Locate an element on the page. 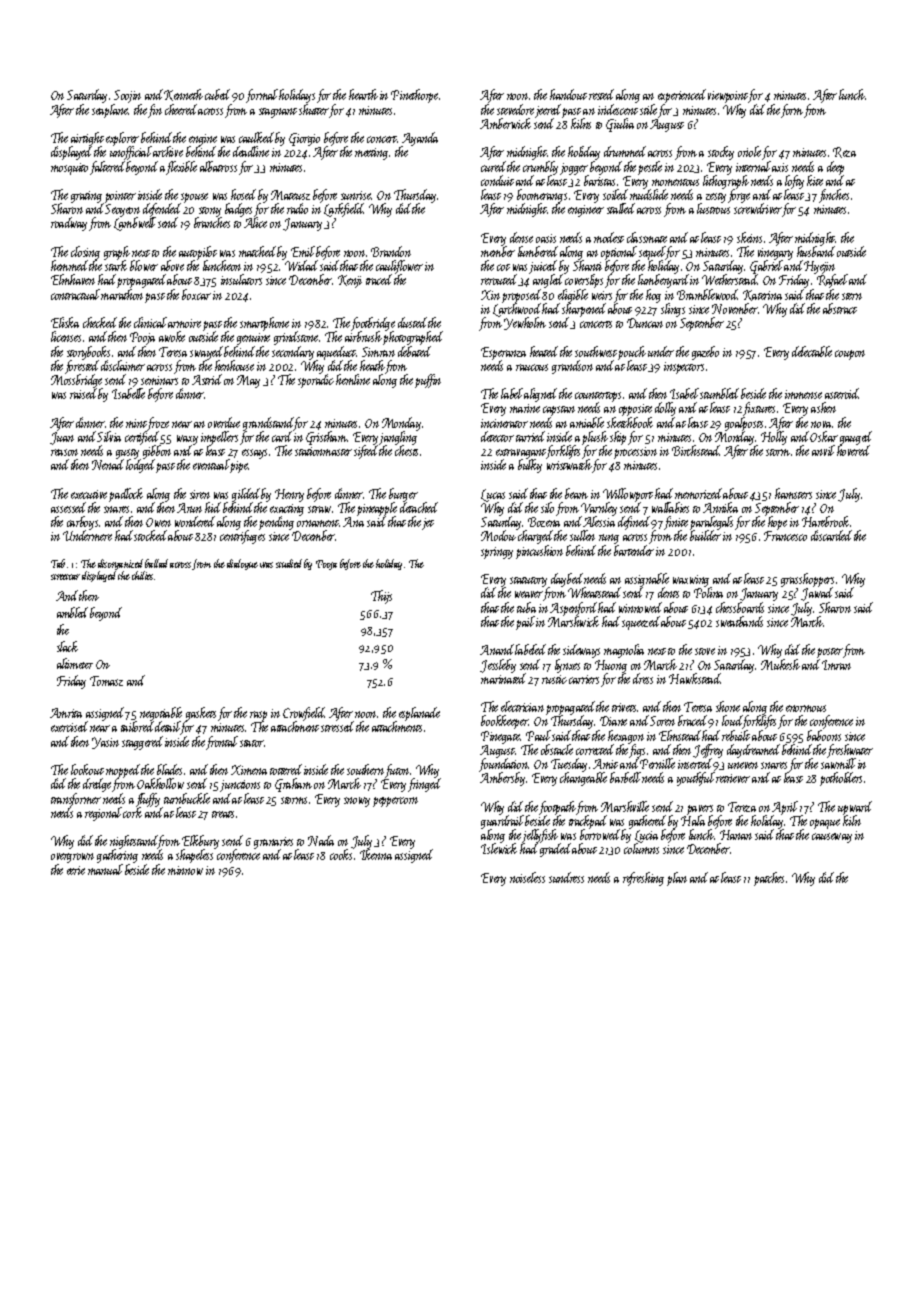  mosquito is located at coordinates (69, 169).
